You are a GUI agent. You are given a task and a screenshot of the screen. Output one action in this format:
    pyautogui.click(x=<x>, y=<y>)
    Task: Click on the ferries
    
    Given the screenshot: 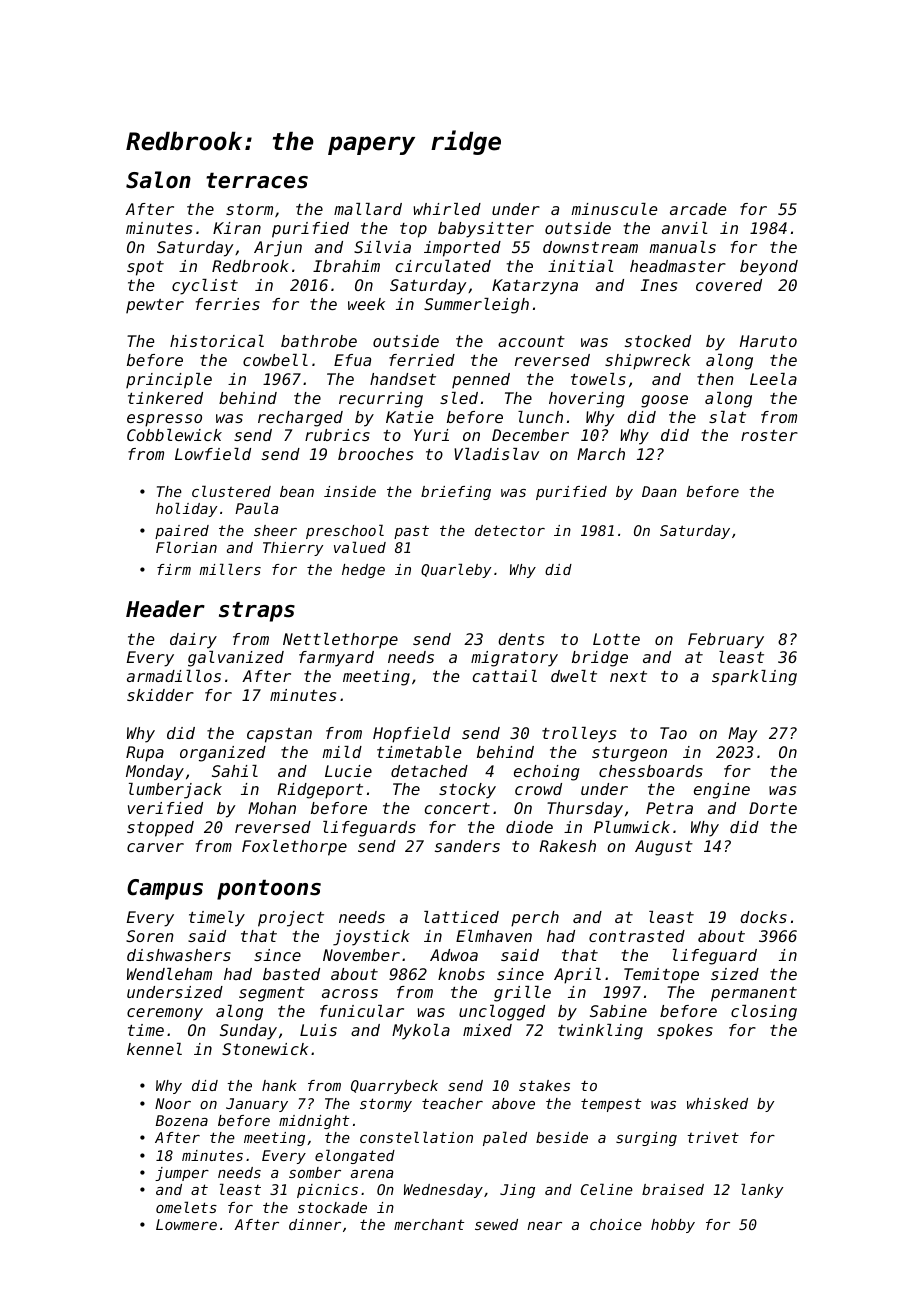 What is the action you would take?
    pyautogui.click(x=228, y=304)
